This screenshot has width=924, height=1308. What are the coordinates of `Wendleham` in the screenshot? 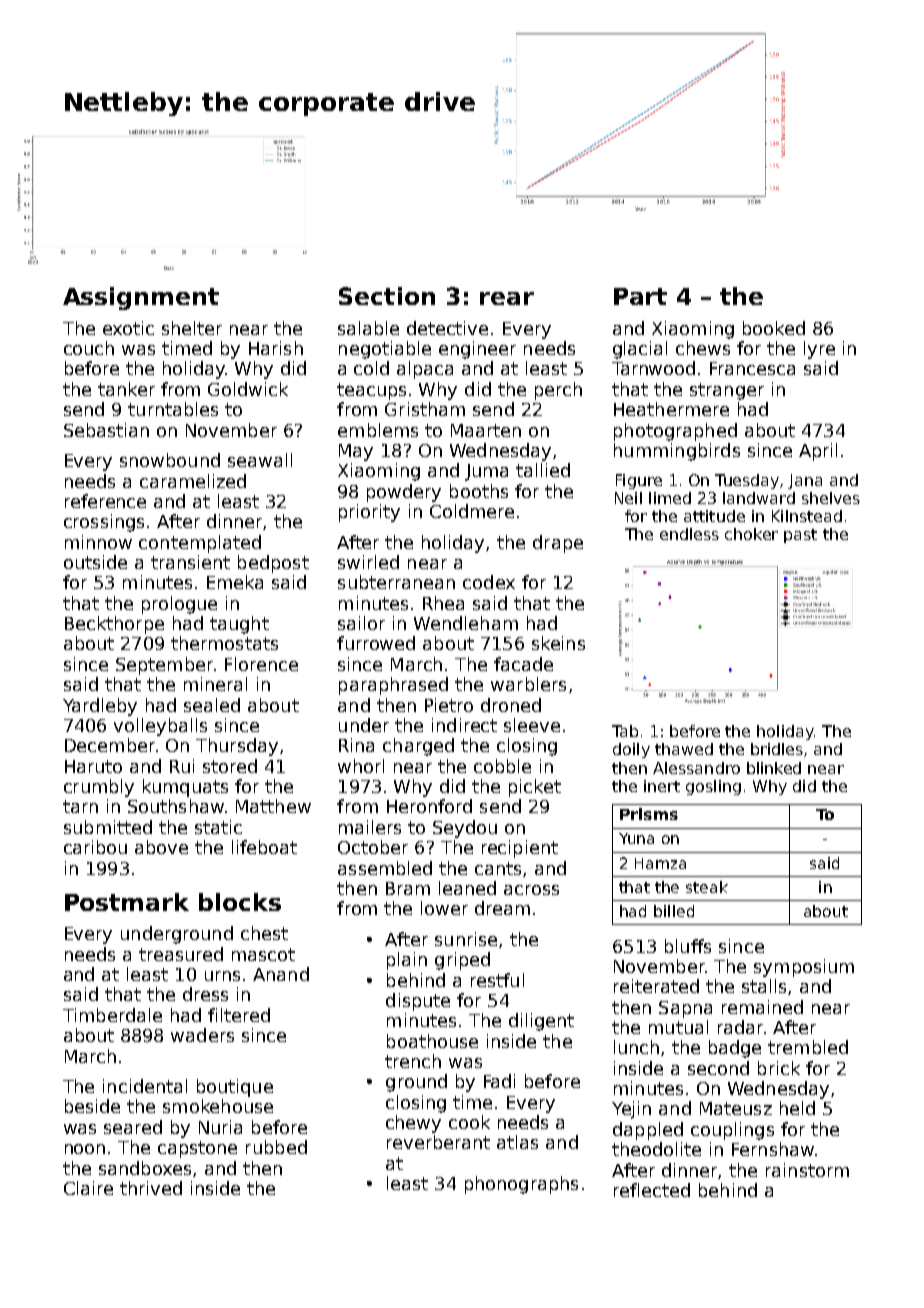 It's located at (466, 623).
